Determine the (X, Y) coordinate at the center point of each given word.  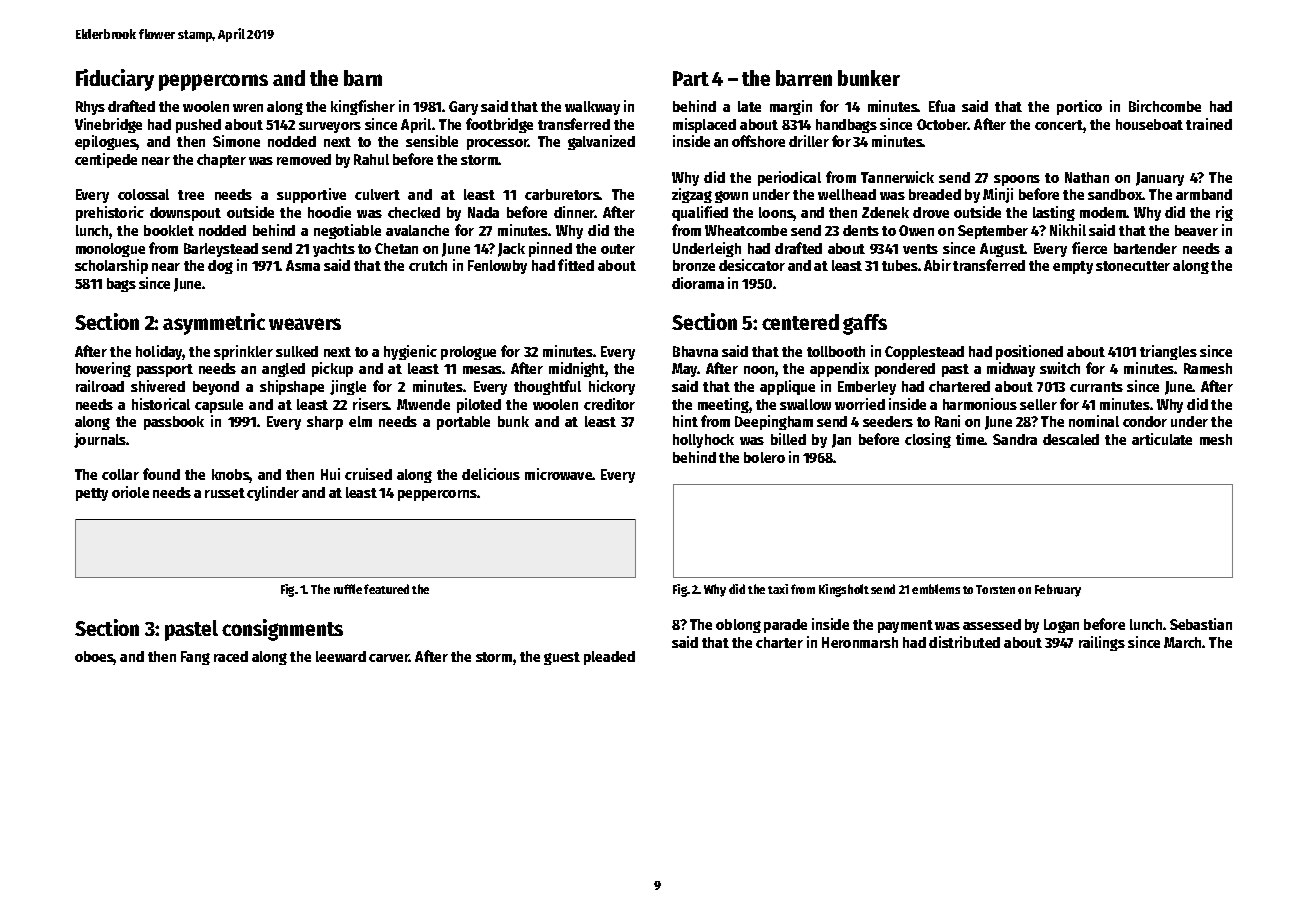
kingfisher (363, 107)
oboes (94, 658)
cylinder (273, 493)
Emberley (867, 388)
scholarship (111, 266)
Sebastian (1201, 624)
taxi (778, 589)
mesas (483, 370)
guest (562, 658)
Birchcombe (1165, 106)
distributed (964, 642)
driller (809, 141)
